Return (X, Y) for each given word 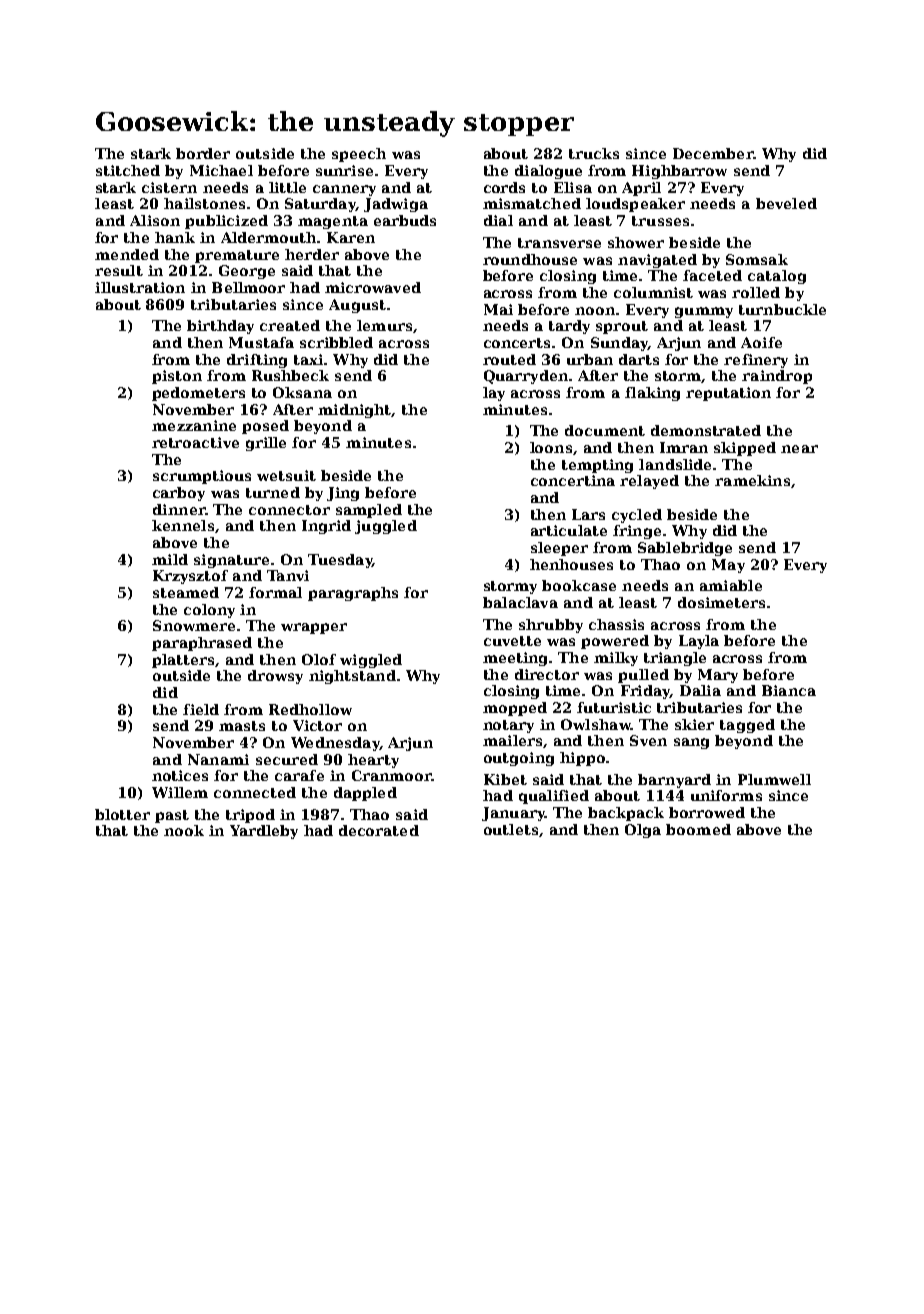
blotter (122, 814)
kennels (183, 525)
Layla (699, 642)
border (203, 153)
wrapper (314, 628)
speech (359, 155)
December (713, 153)
